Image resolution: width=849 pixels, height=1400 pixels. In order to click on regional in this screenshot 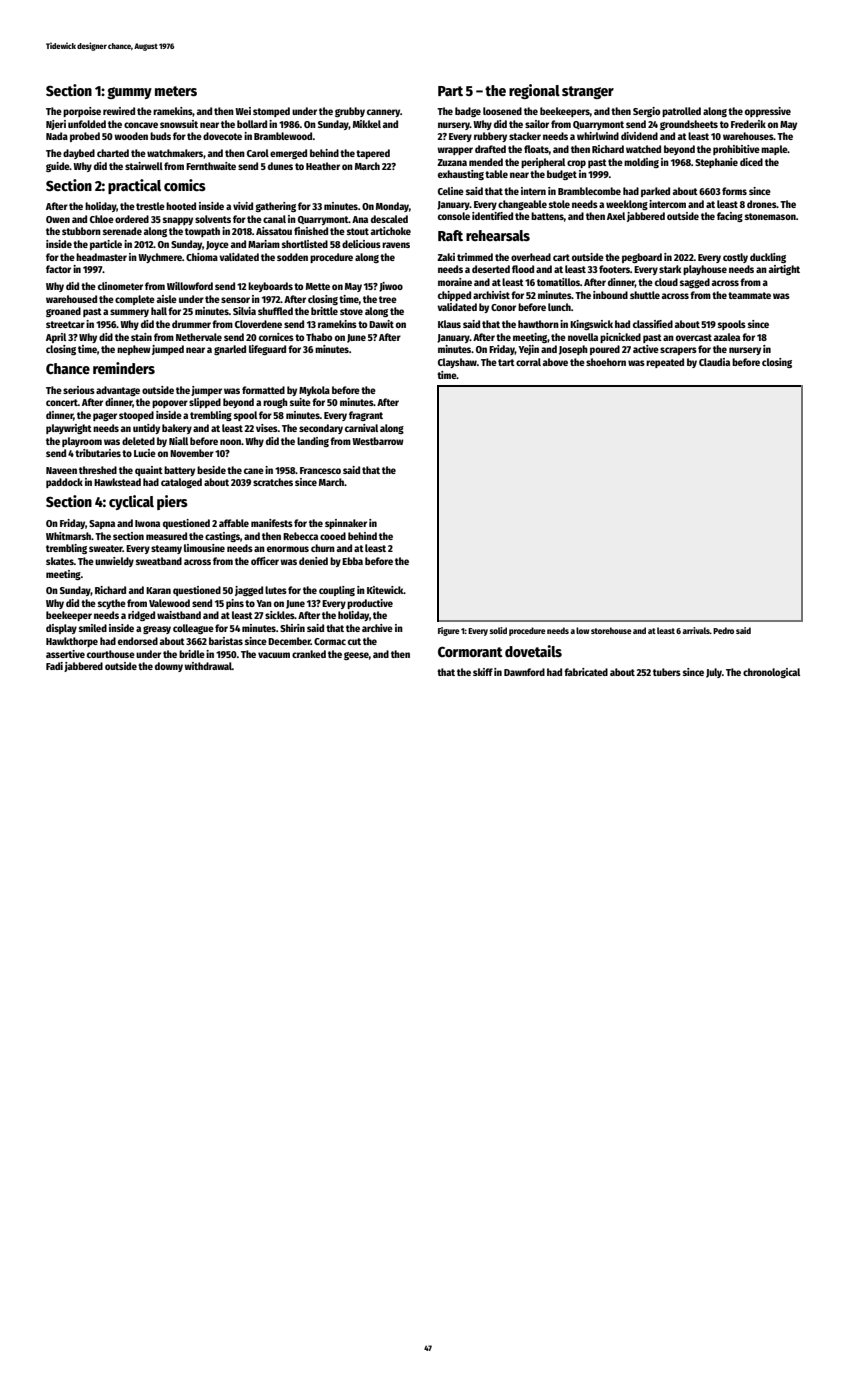, I will do `click(534, 91)`.
